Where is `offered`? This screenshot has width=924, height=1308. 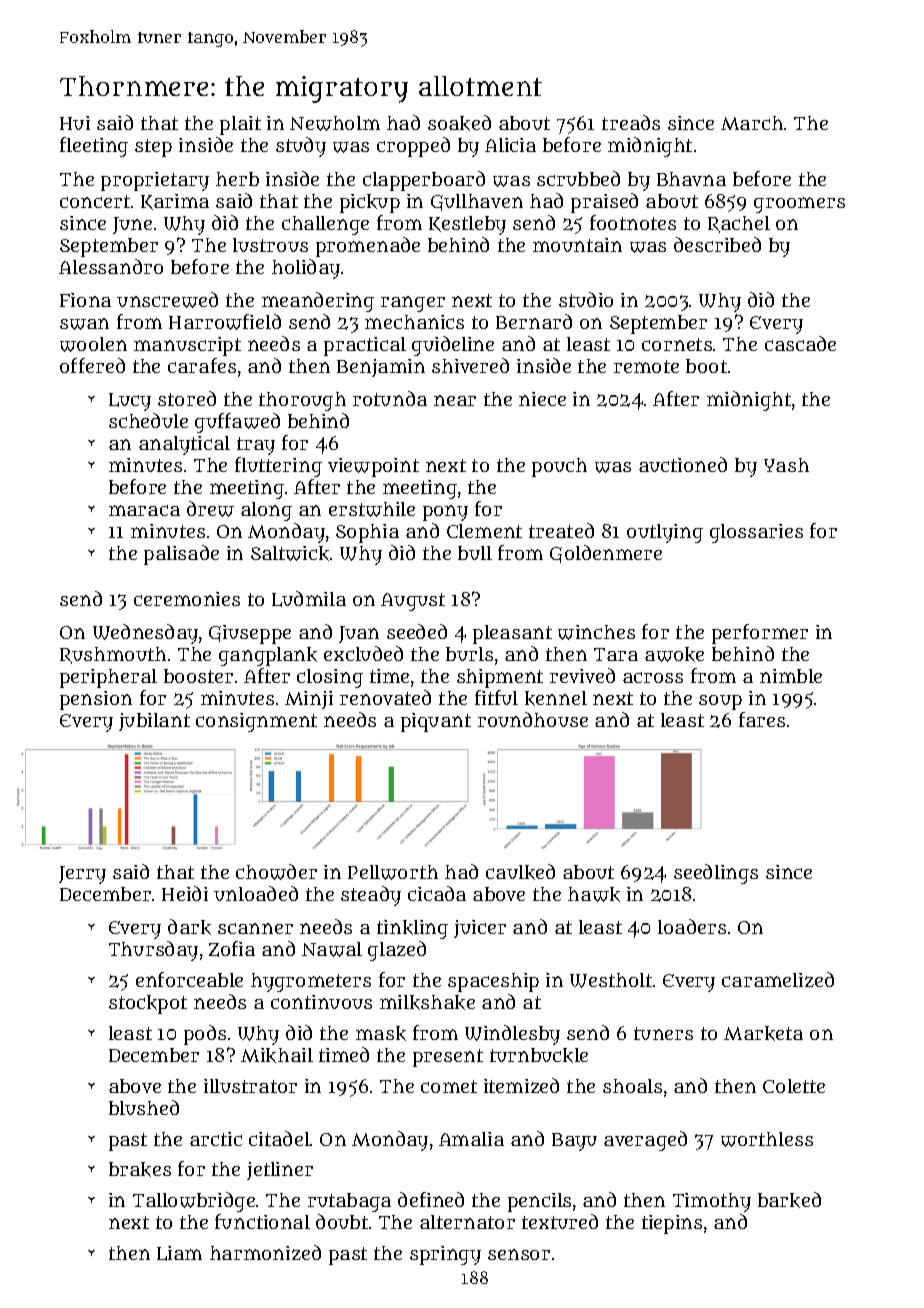
offered is located at coordinates (92, 365).
